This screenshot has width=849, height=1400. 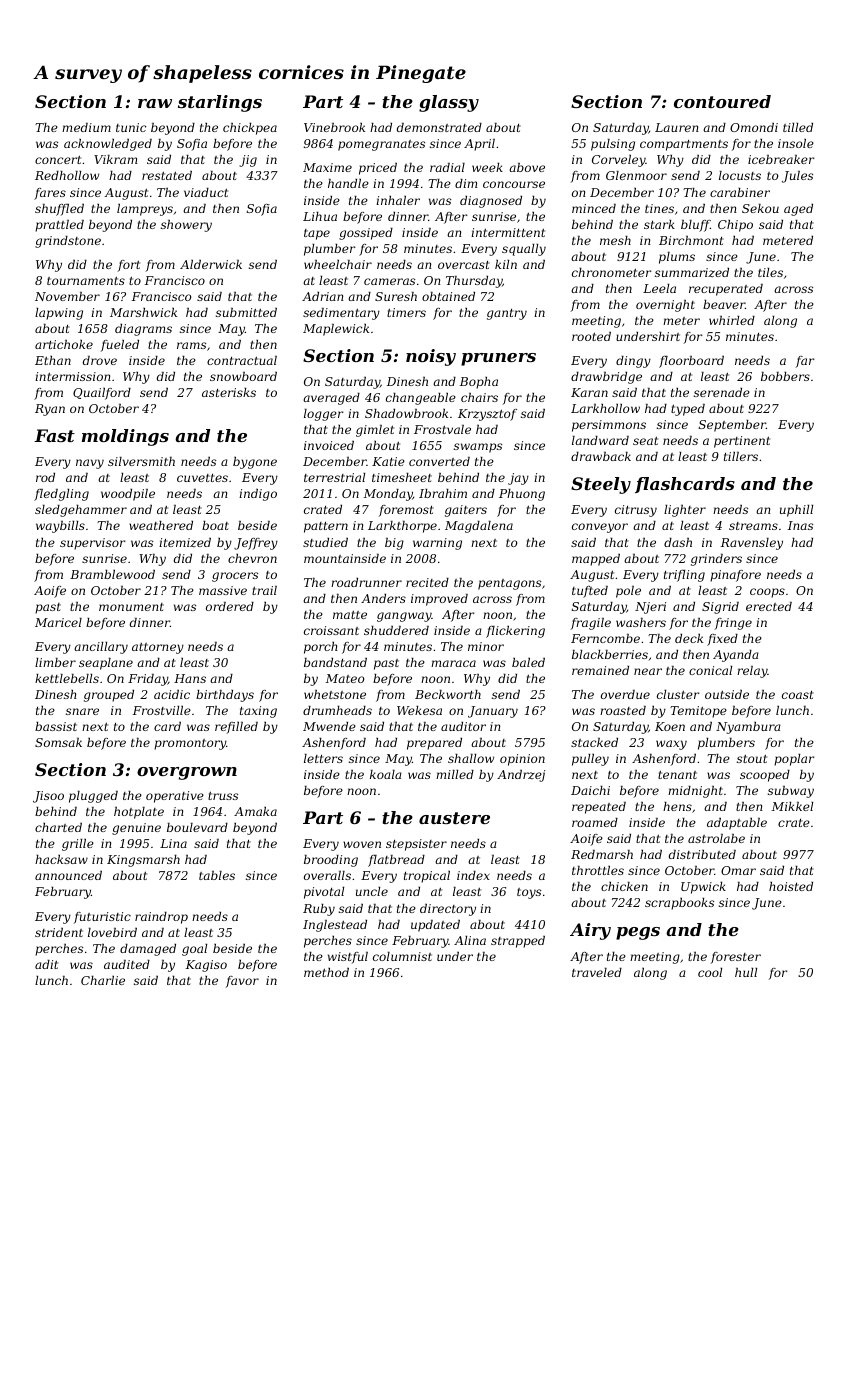 What do you see at coordinates (449, 103) in the screenshot?
I see `glassy` at bounding box center [449, 103].
